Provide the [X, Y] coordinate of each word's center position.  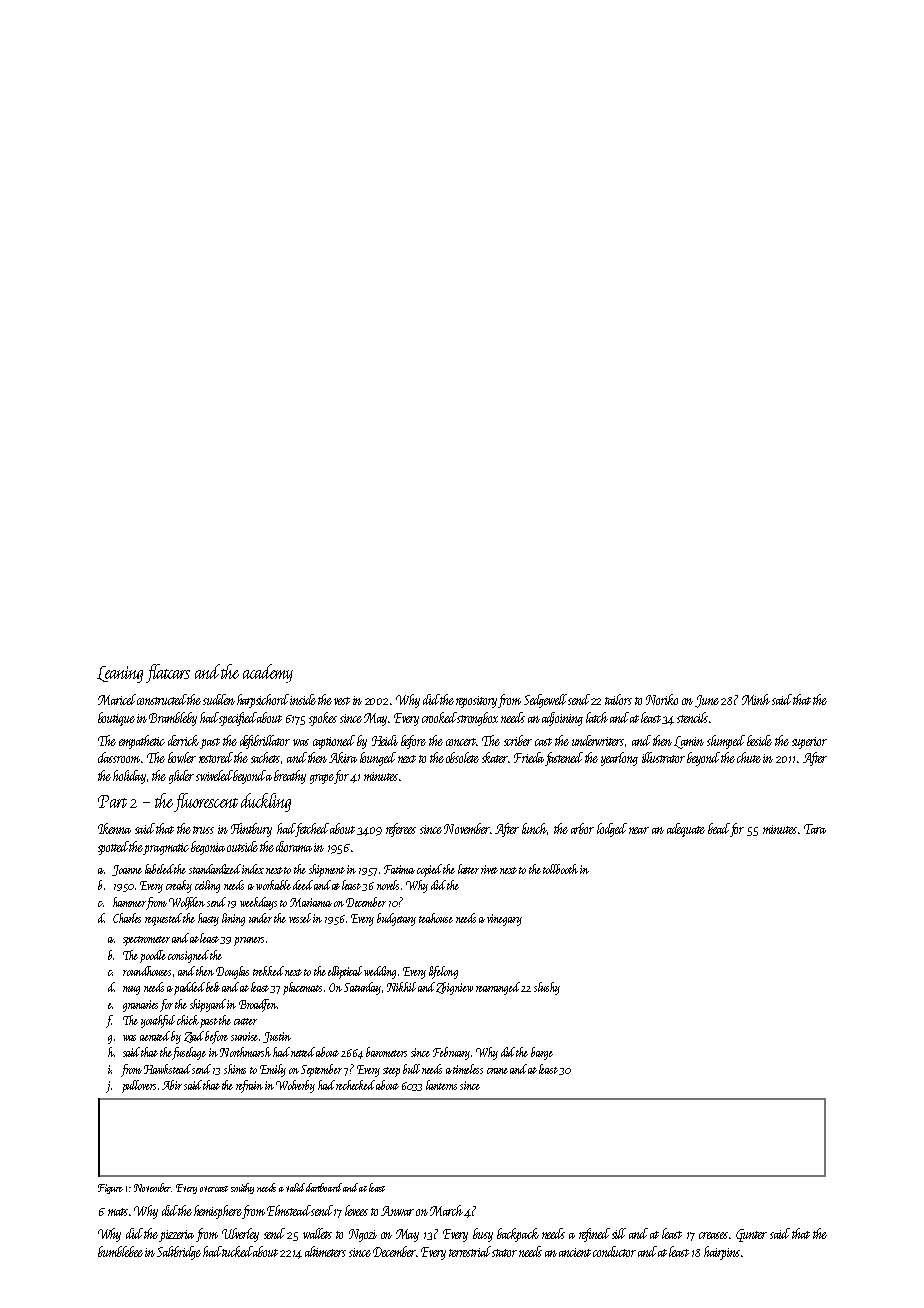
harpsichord [263, 701]
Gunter [751, 1235]
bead [718, 828]
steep [391, 1072]
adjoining [562, 719]
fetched [312, 830]
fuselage [189, 1053]
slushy [547, 988]
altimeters [325, 1251]
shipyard [208, 1005]
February [451, 1053]
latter [468, 869]
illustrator [663, 757]
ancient [575, 1252]
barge [542, 1053]
